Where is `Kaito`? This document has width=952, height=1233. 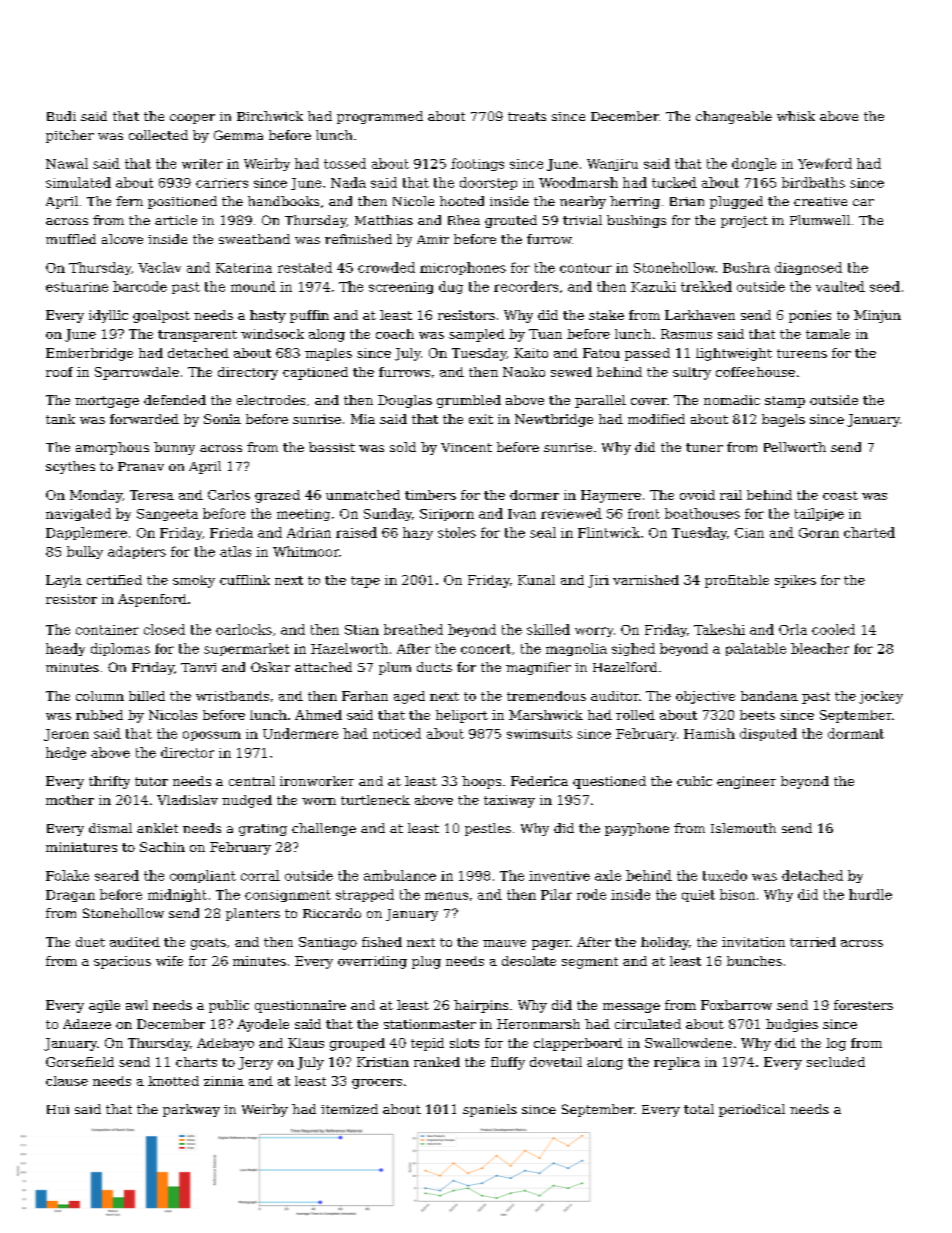 Kaito is located at coordinates (531, 353).
